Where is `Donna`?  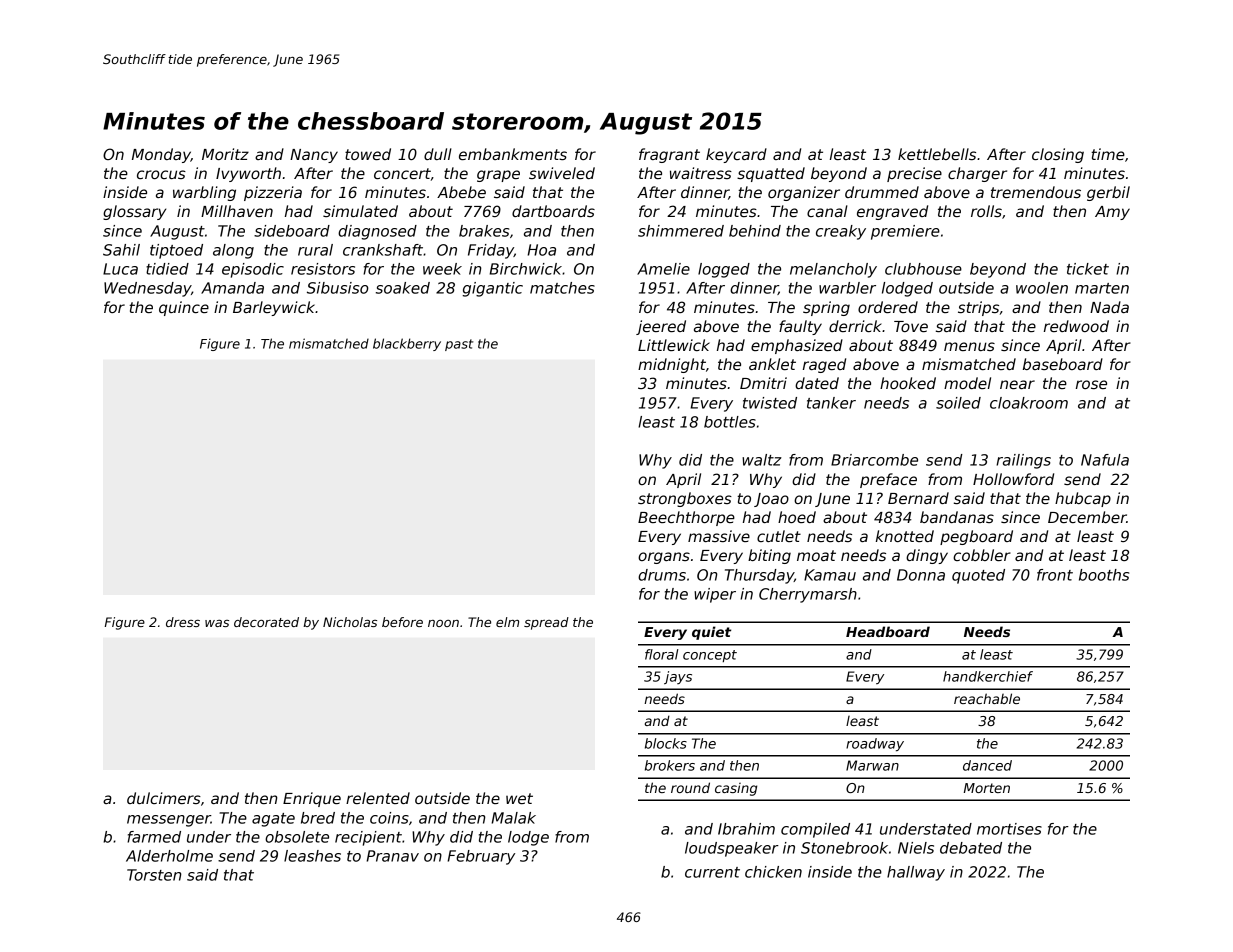 Donna is located at coordinates (921, 575).
